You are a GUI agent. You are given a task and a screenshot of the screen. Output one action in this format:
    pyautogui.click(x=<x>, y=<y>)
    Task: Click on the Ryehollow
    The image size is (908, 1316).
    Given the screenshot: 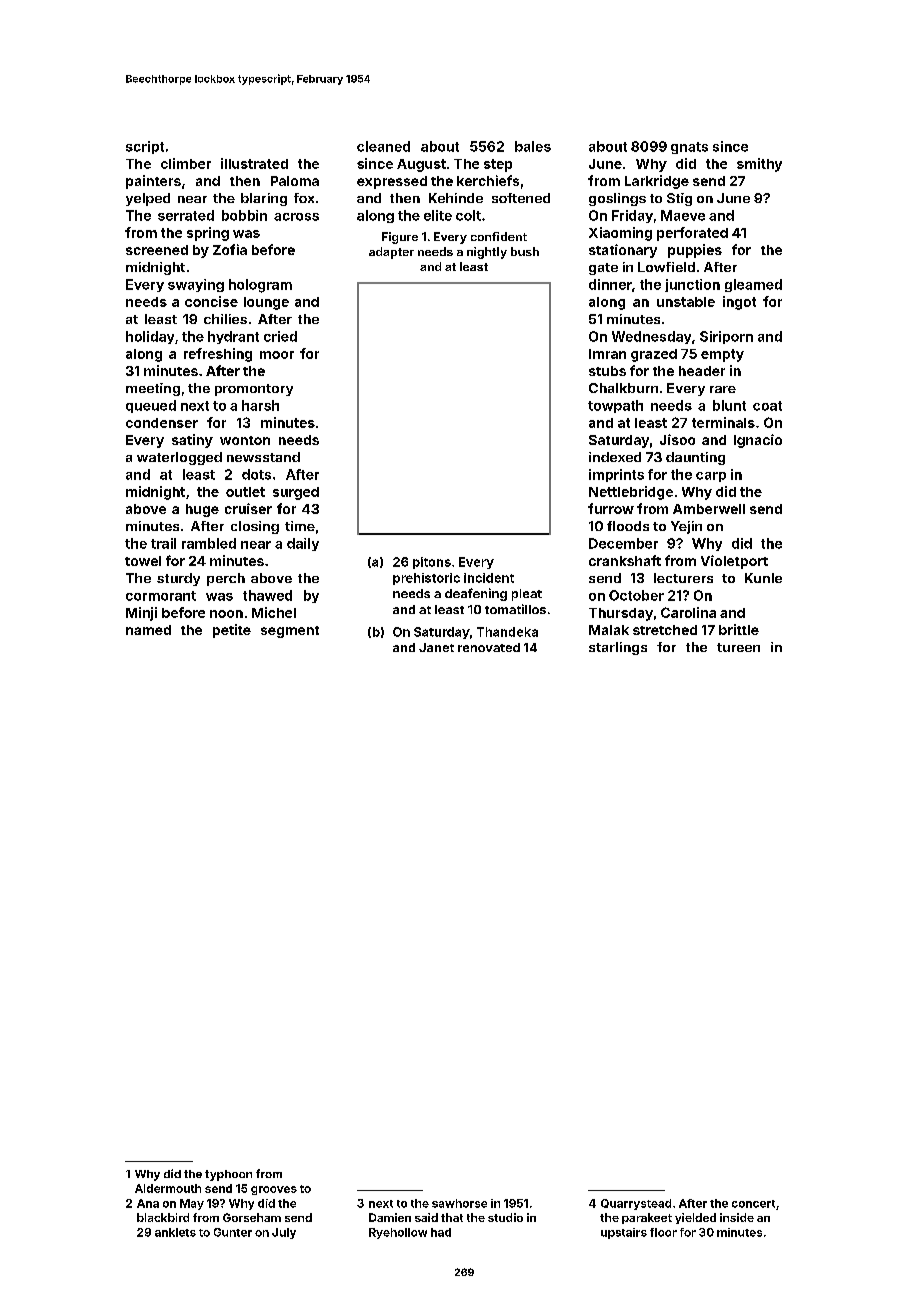 What is the action you would take?
    pyautogui.click(x=398, y=1233)
